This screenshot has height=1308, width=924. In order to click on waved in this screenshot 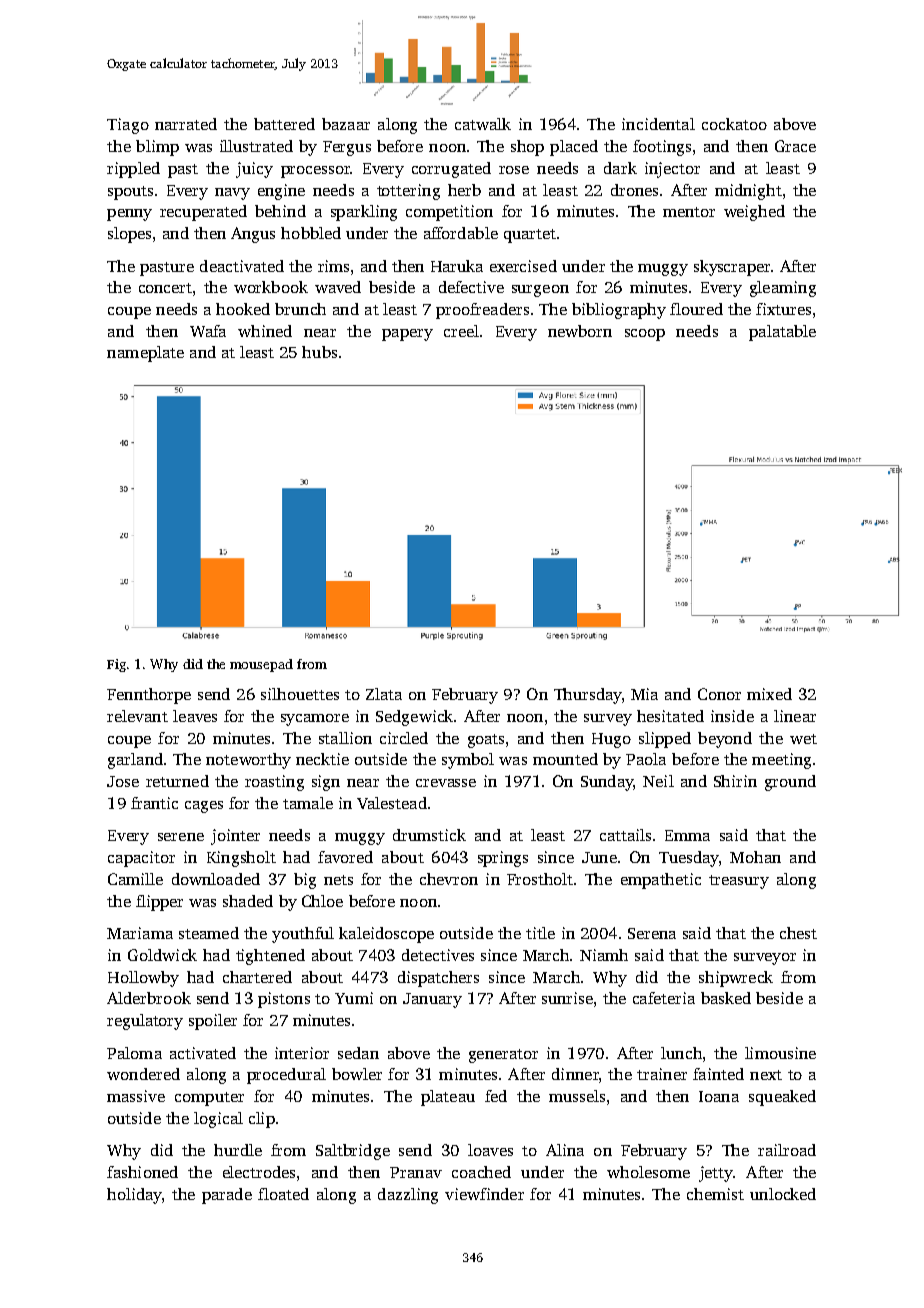, I will do `click(338, 287)`.
